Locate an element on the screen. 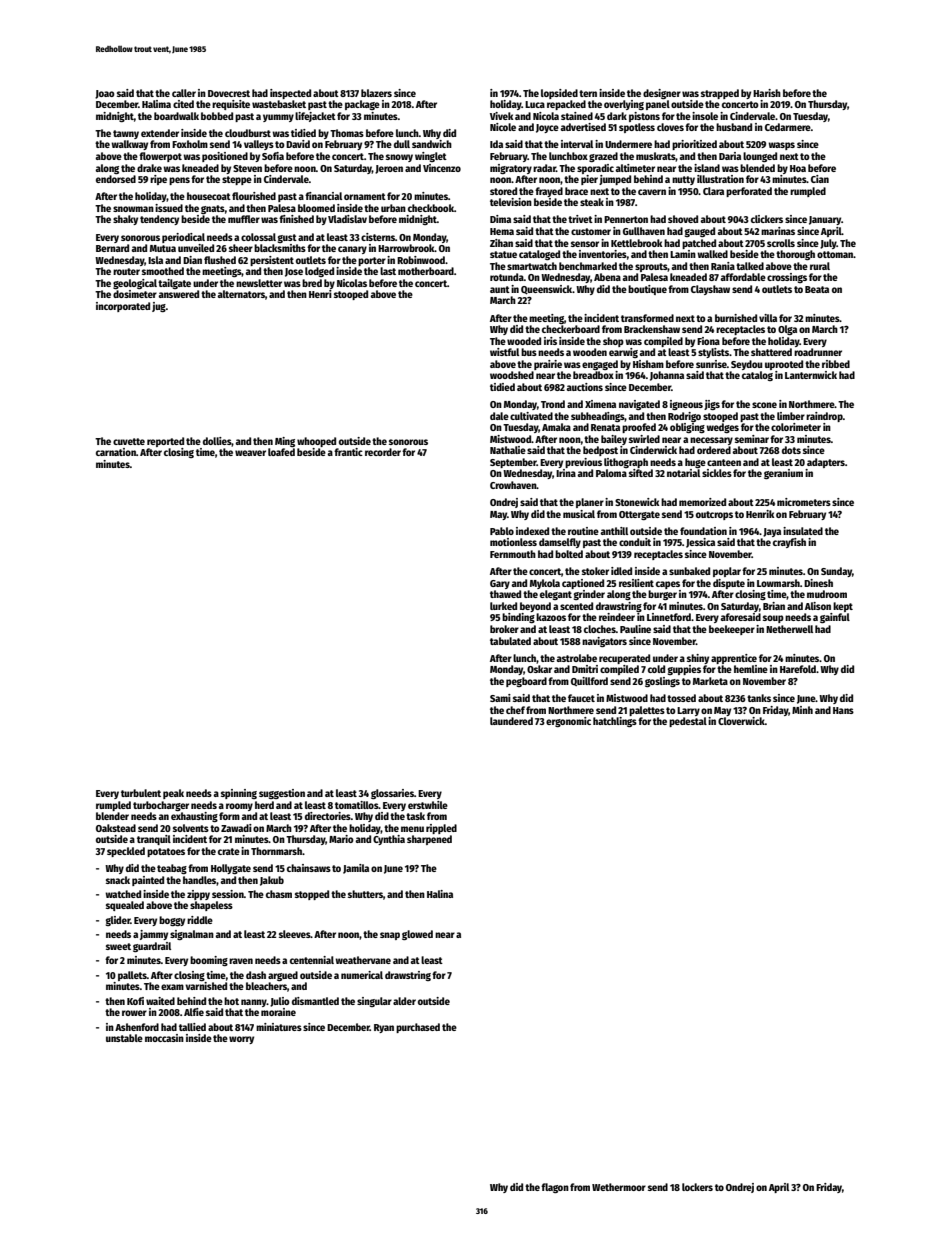  endorsed is located at coordinates (116, 179).
